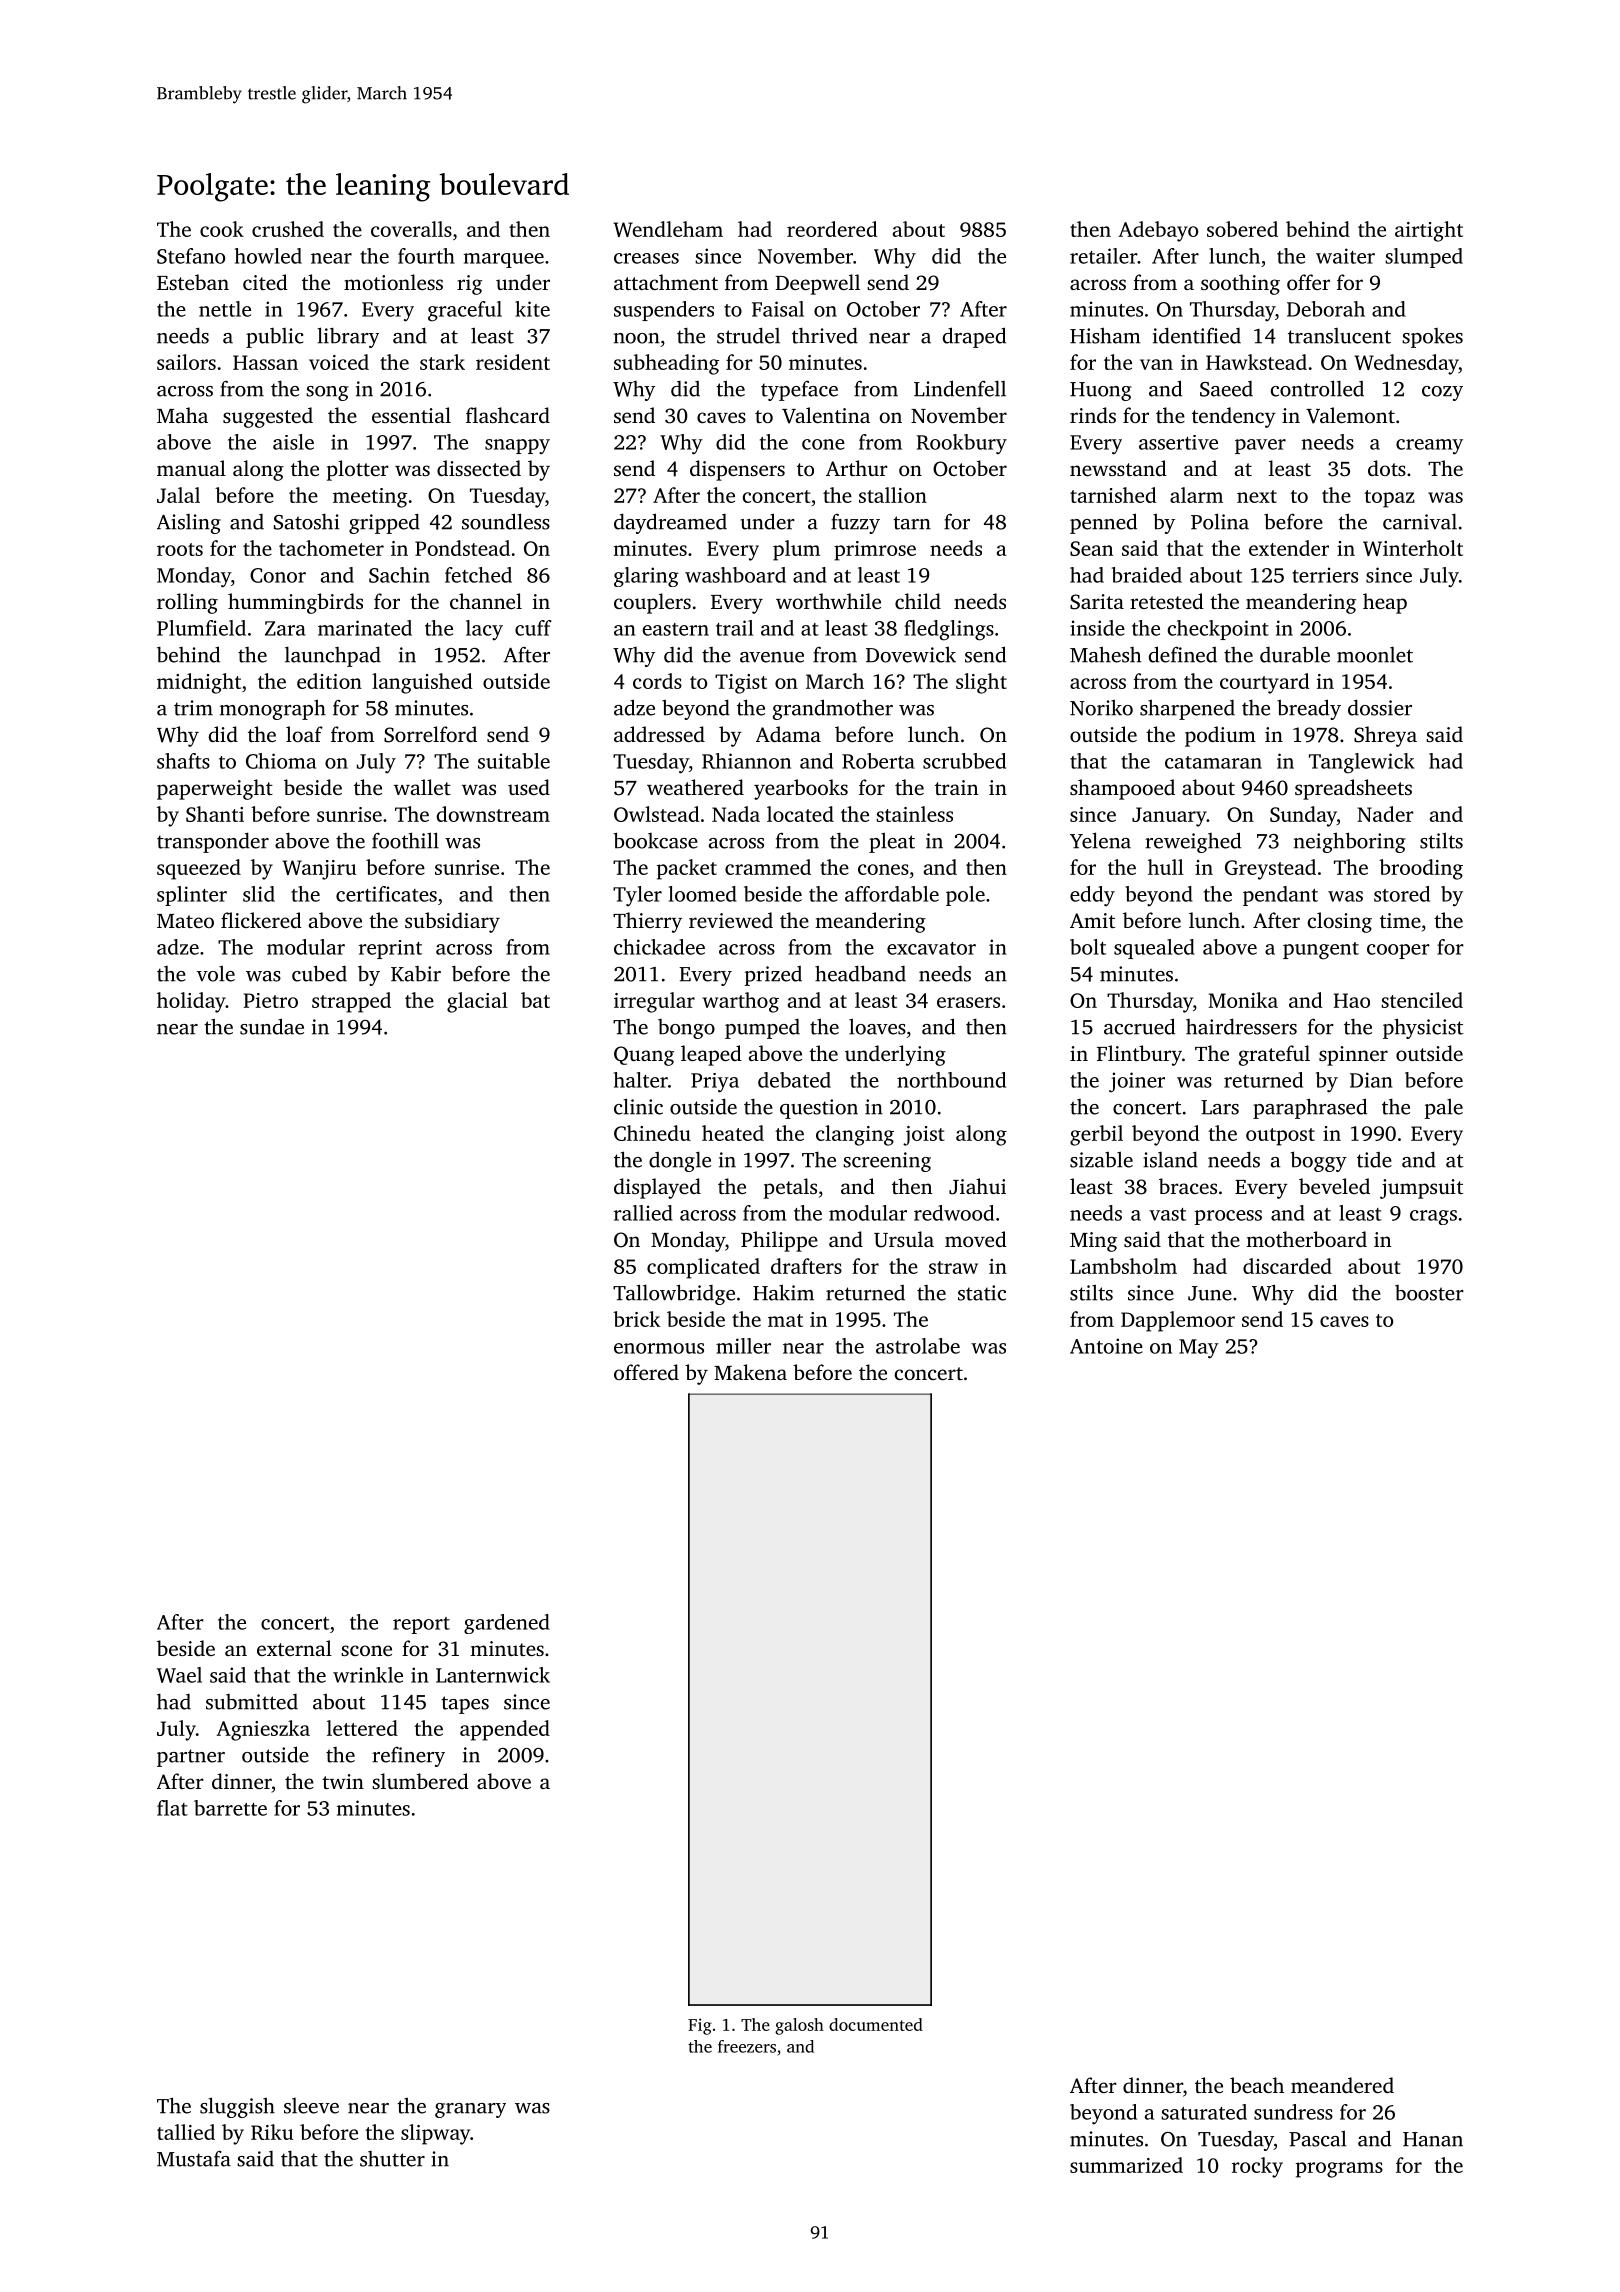 The image size is (1620, 2292). What do you see at coordinates (918, 1346) in the screenshot?
I see `astrolabe` at bounding box center [918, 1346].
